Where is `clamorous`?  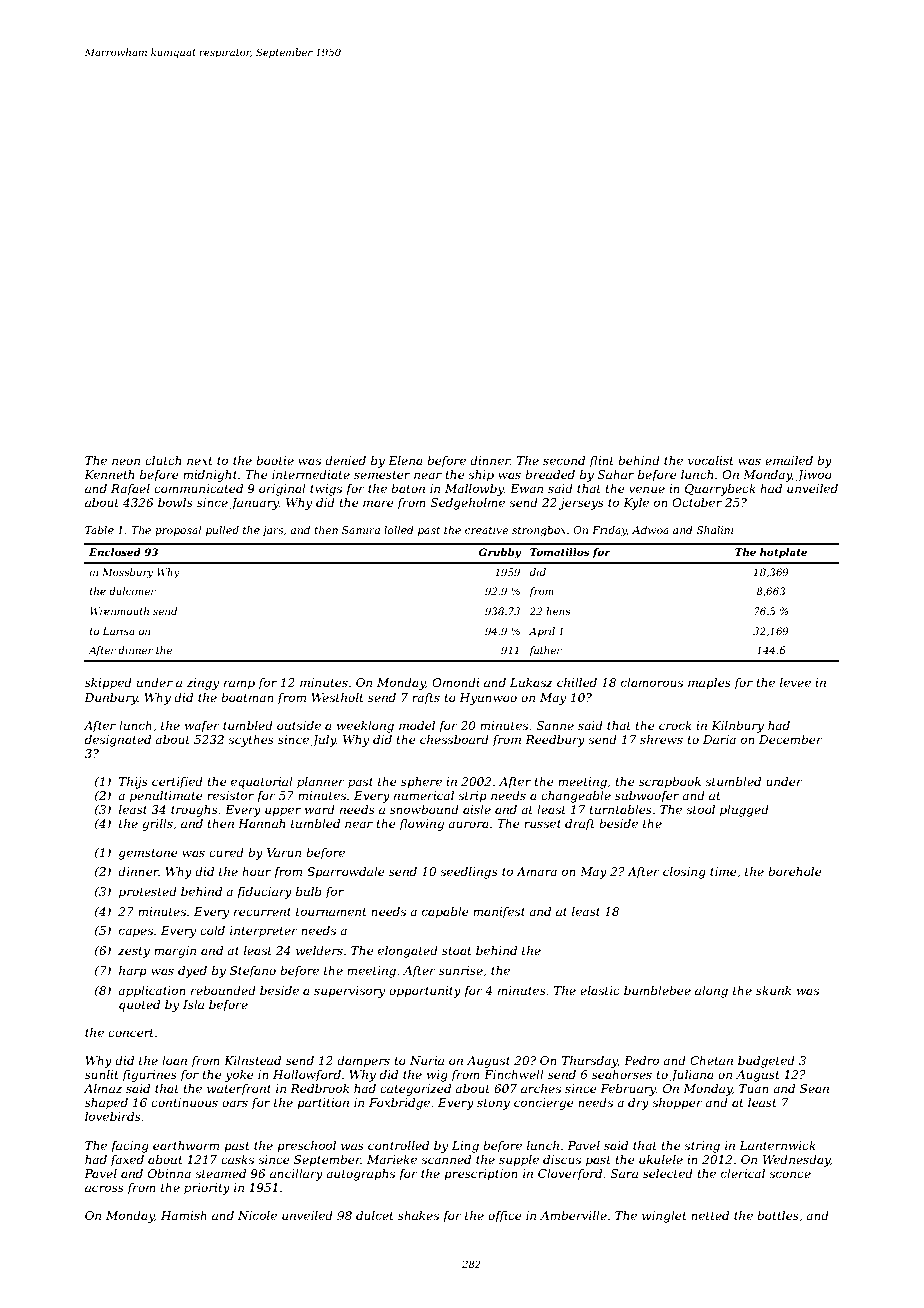 clamorous is located at coordinates (652, 682).
